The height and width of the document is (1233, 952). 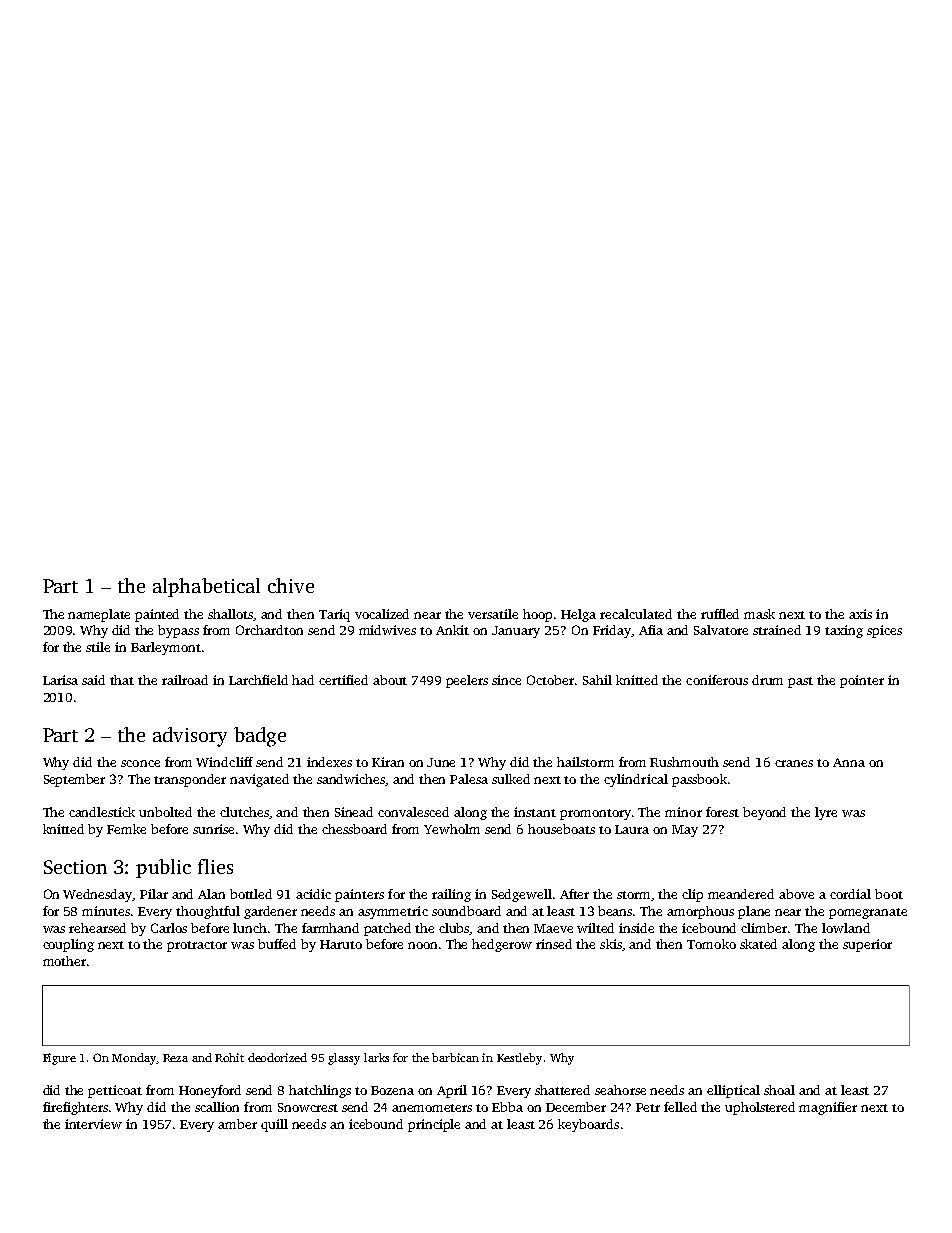 I want to click on ruffled, so click(x=720, y=614).
